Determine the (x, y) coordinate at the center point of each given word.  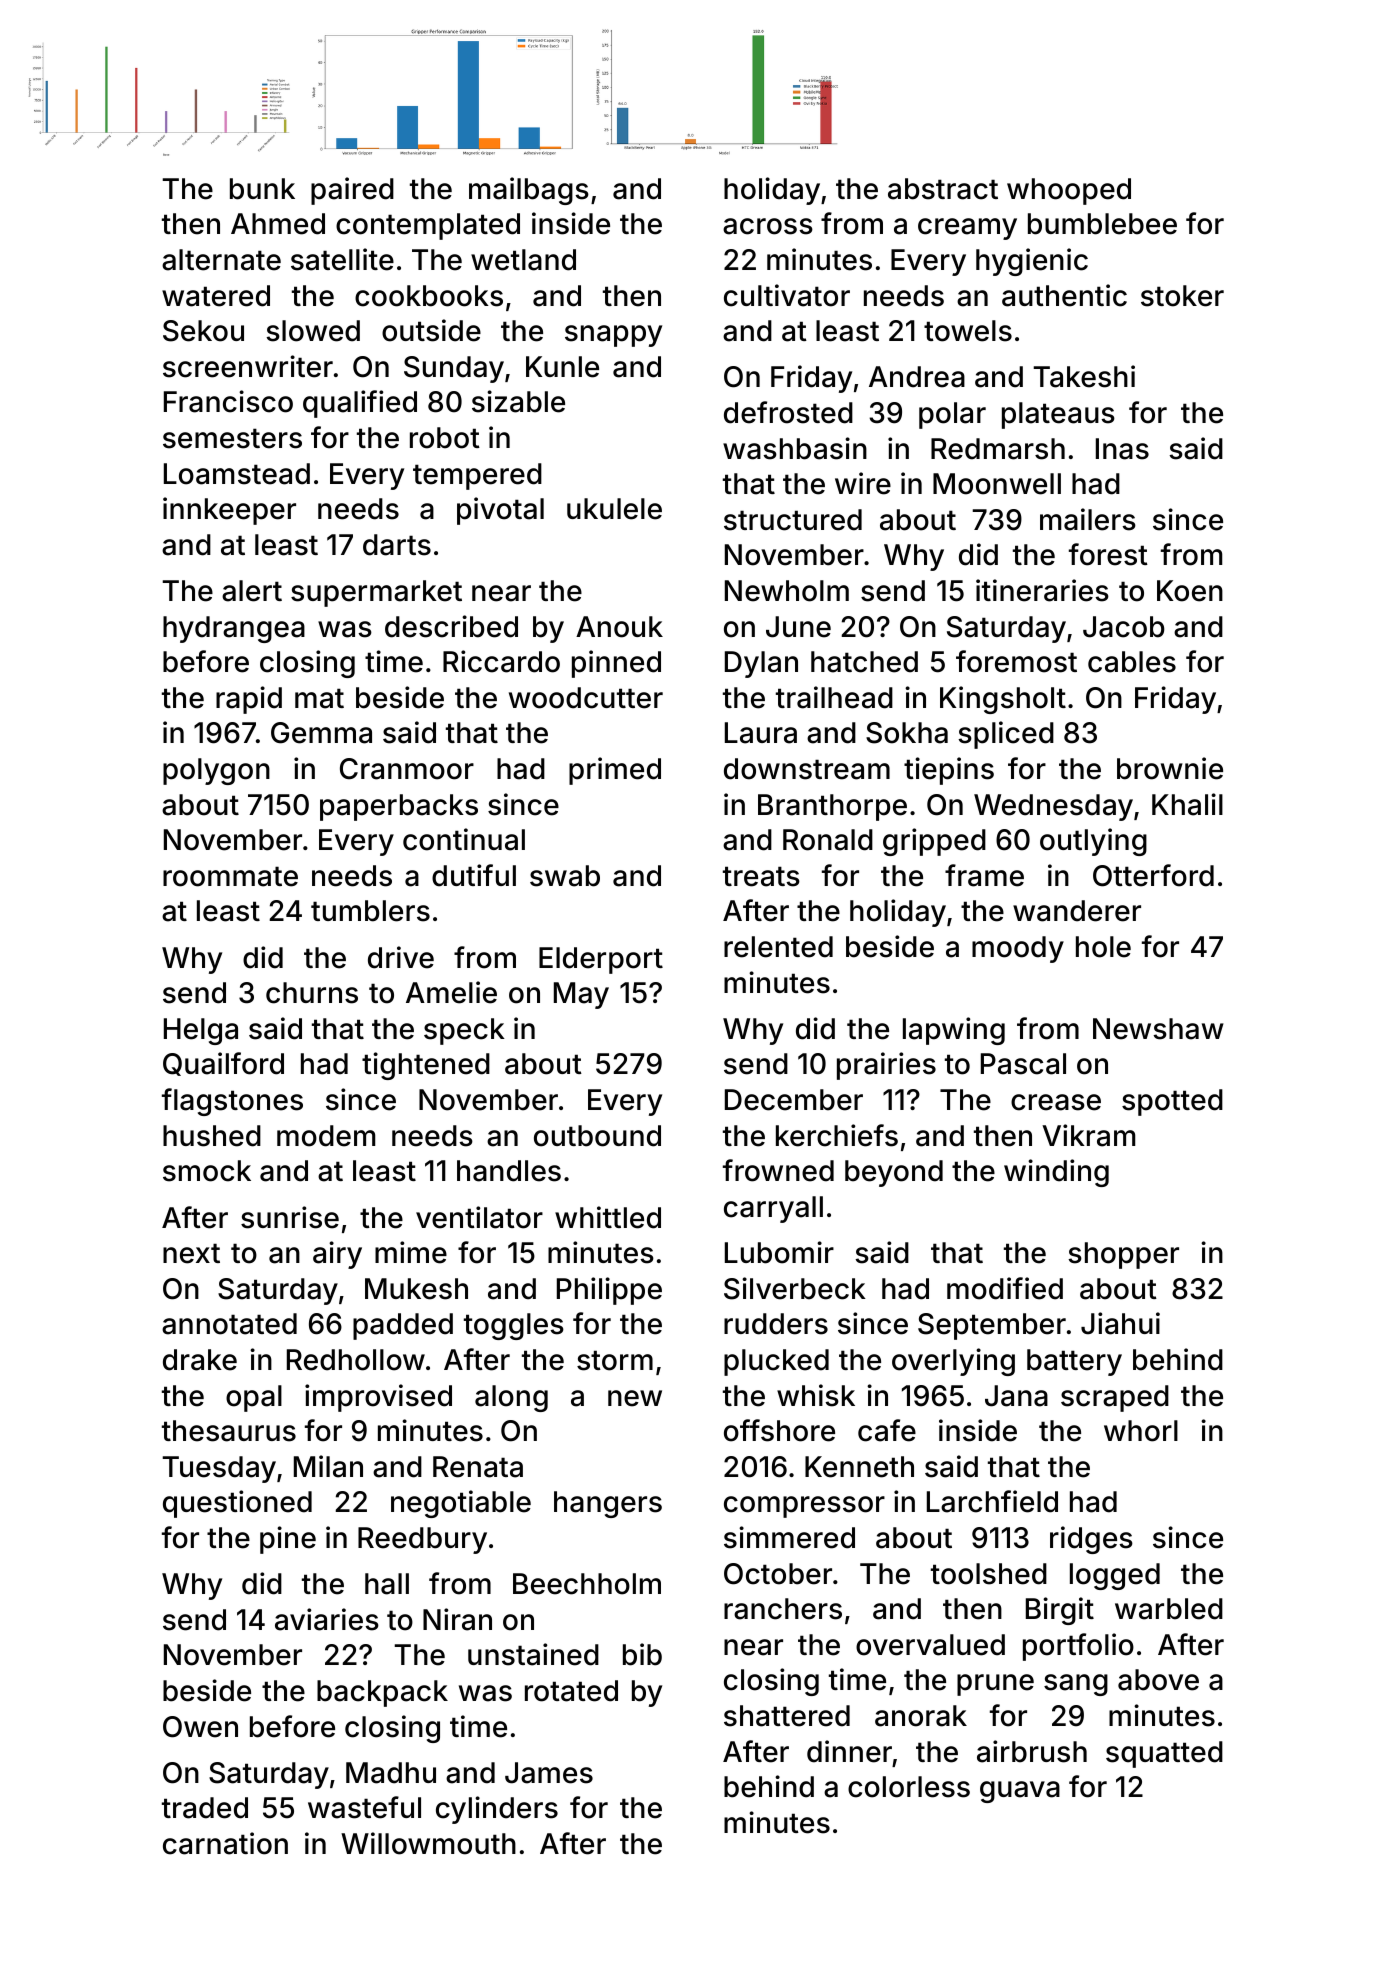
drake (200, 1360)
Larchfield (992, 1501)
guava (1020, 1792)
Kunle (562, 367)
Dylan (761, 664)
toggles (514, 1326)
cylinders (497, 1810)
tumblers (370, 911)
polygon (216, 771)
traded (205, 1808)
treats (761, 876)
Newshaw (1158, 1029)
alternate (221, 260)
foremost (1016, 661)
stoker (1182, 296)
